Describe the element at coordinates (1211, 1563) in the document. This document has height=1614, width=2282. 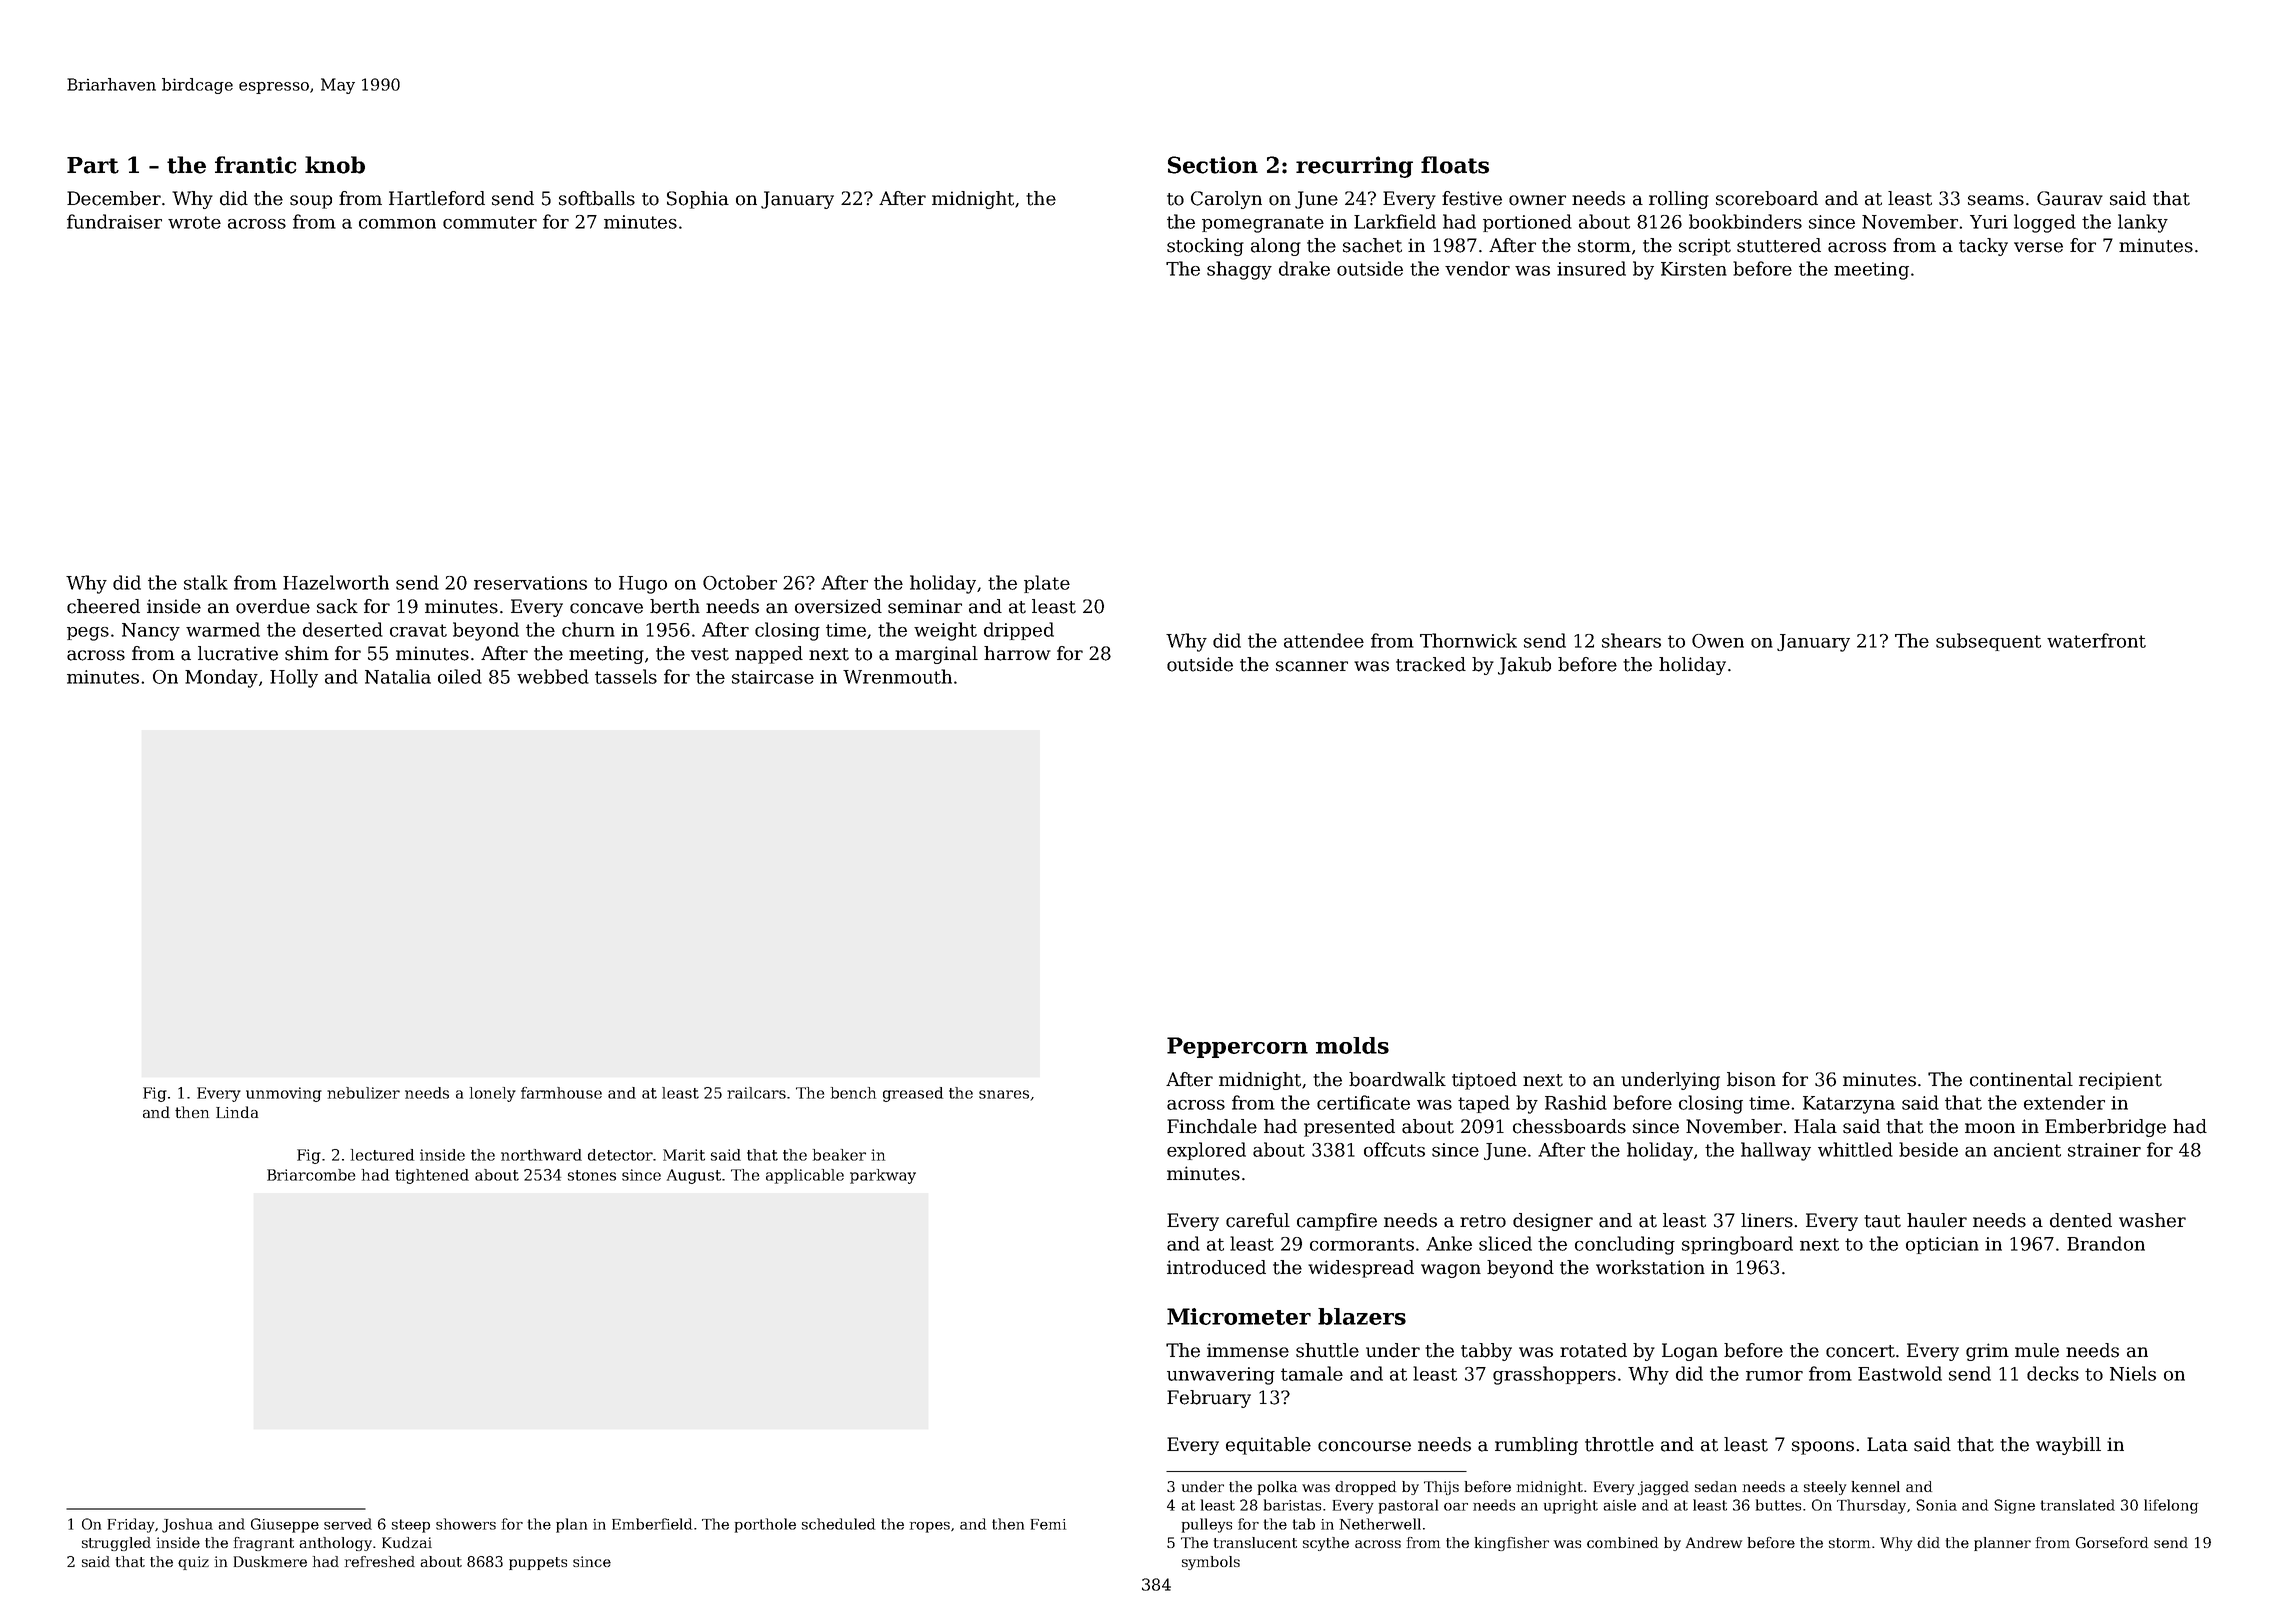
I see `symbols` at that location.
